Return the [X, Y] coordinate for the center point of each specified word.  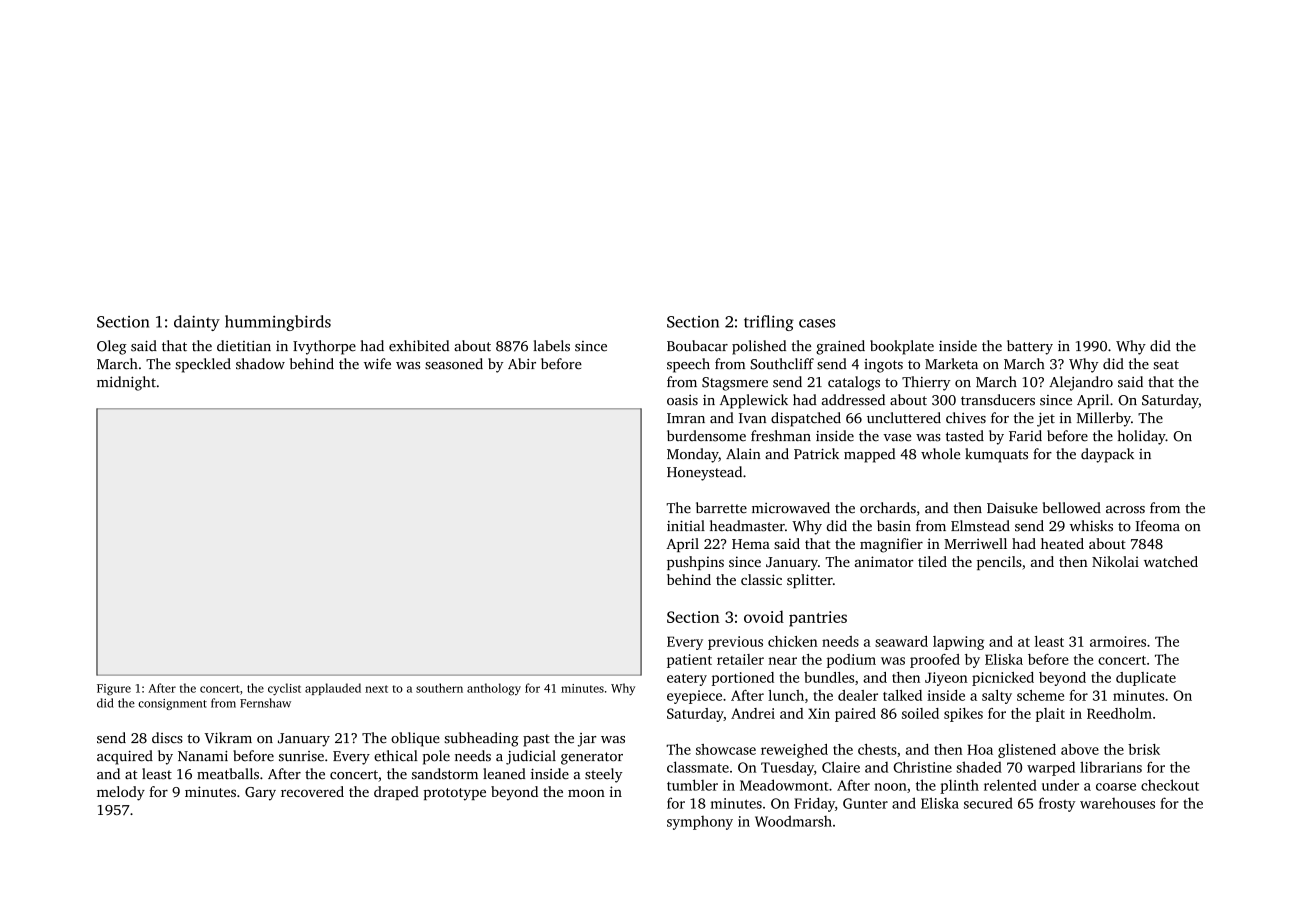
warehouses [1117, 803]
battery [1030, 347]
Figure [114, 690]
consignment [172, 704]
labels [551, 346]
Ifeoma [1157, 526]
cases [817, 323]
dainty [197, 323]
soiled [920, 713]
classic [761, 579]
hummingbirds [278, 323]
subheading [482, 739]
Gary [260, 794]
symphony [700, 823]
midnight [126, 383]
